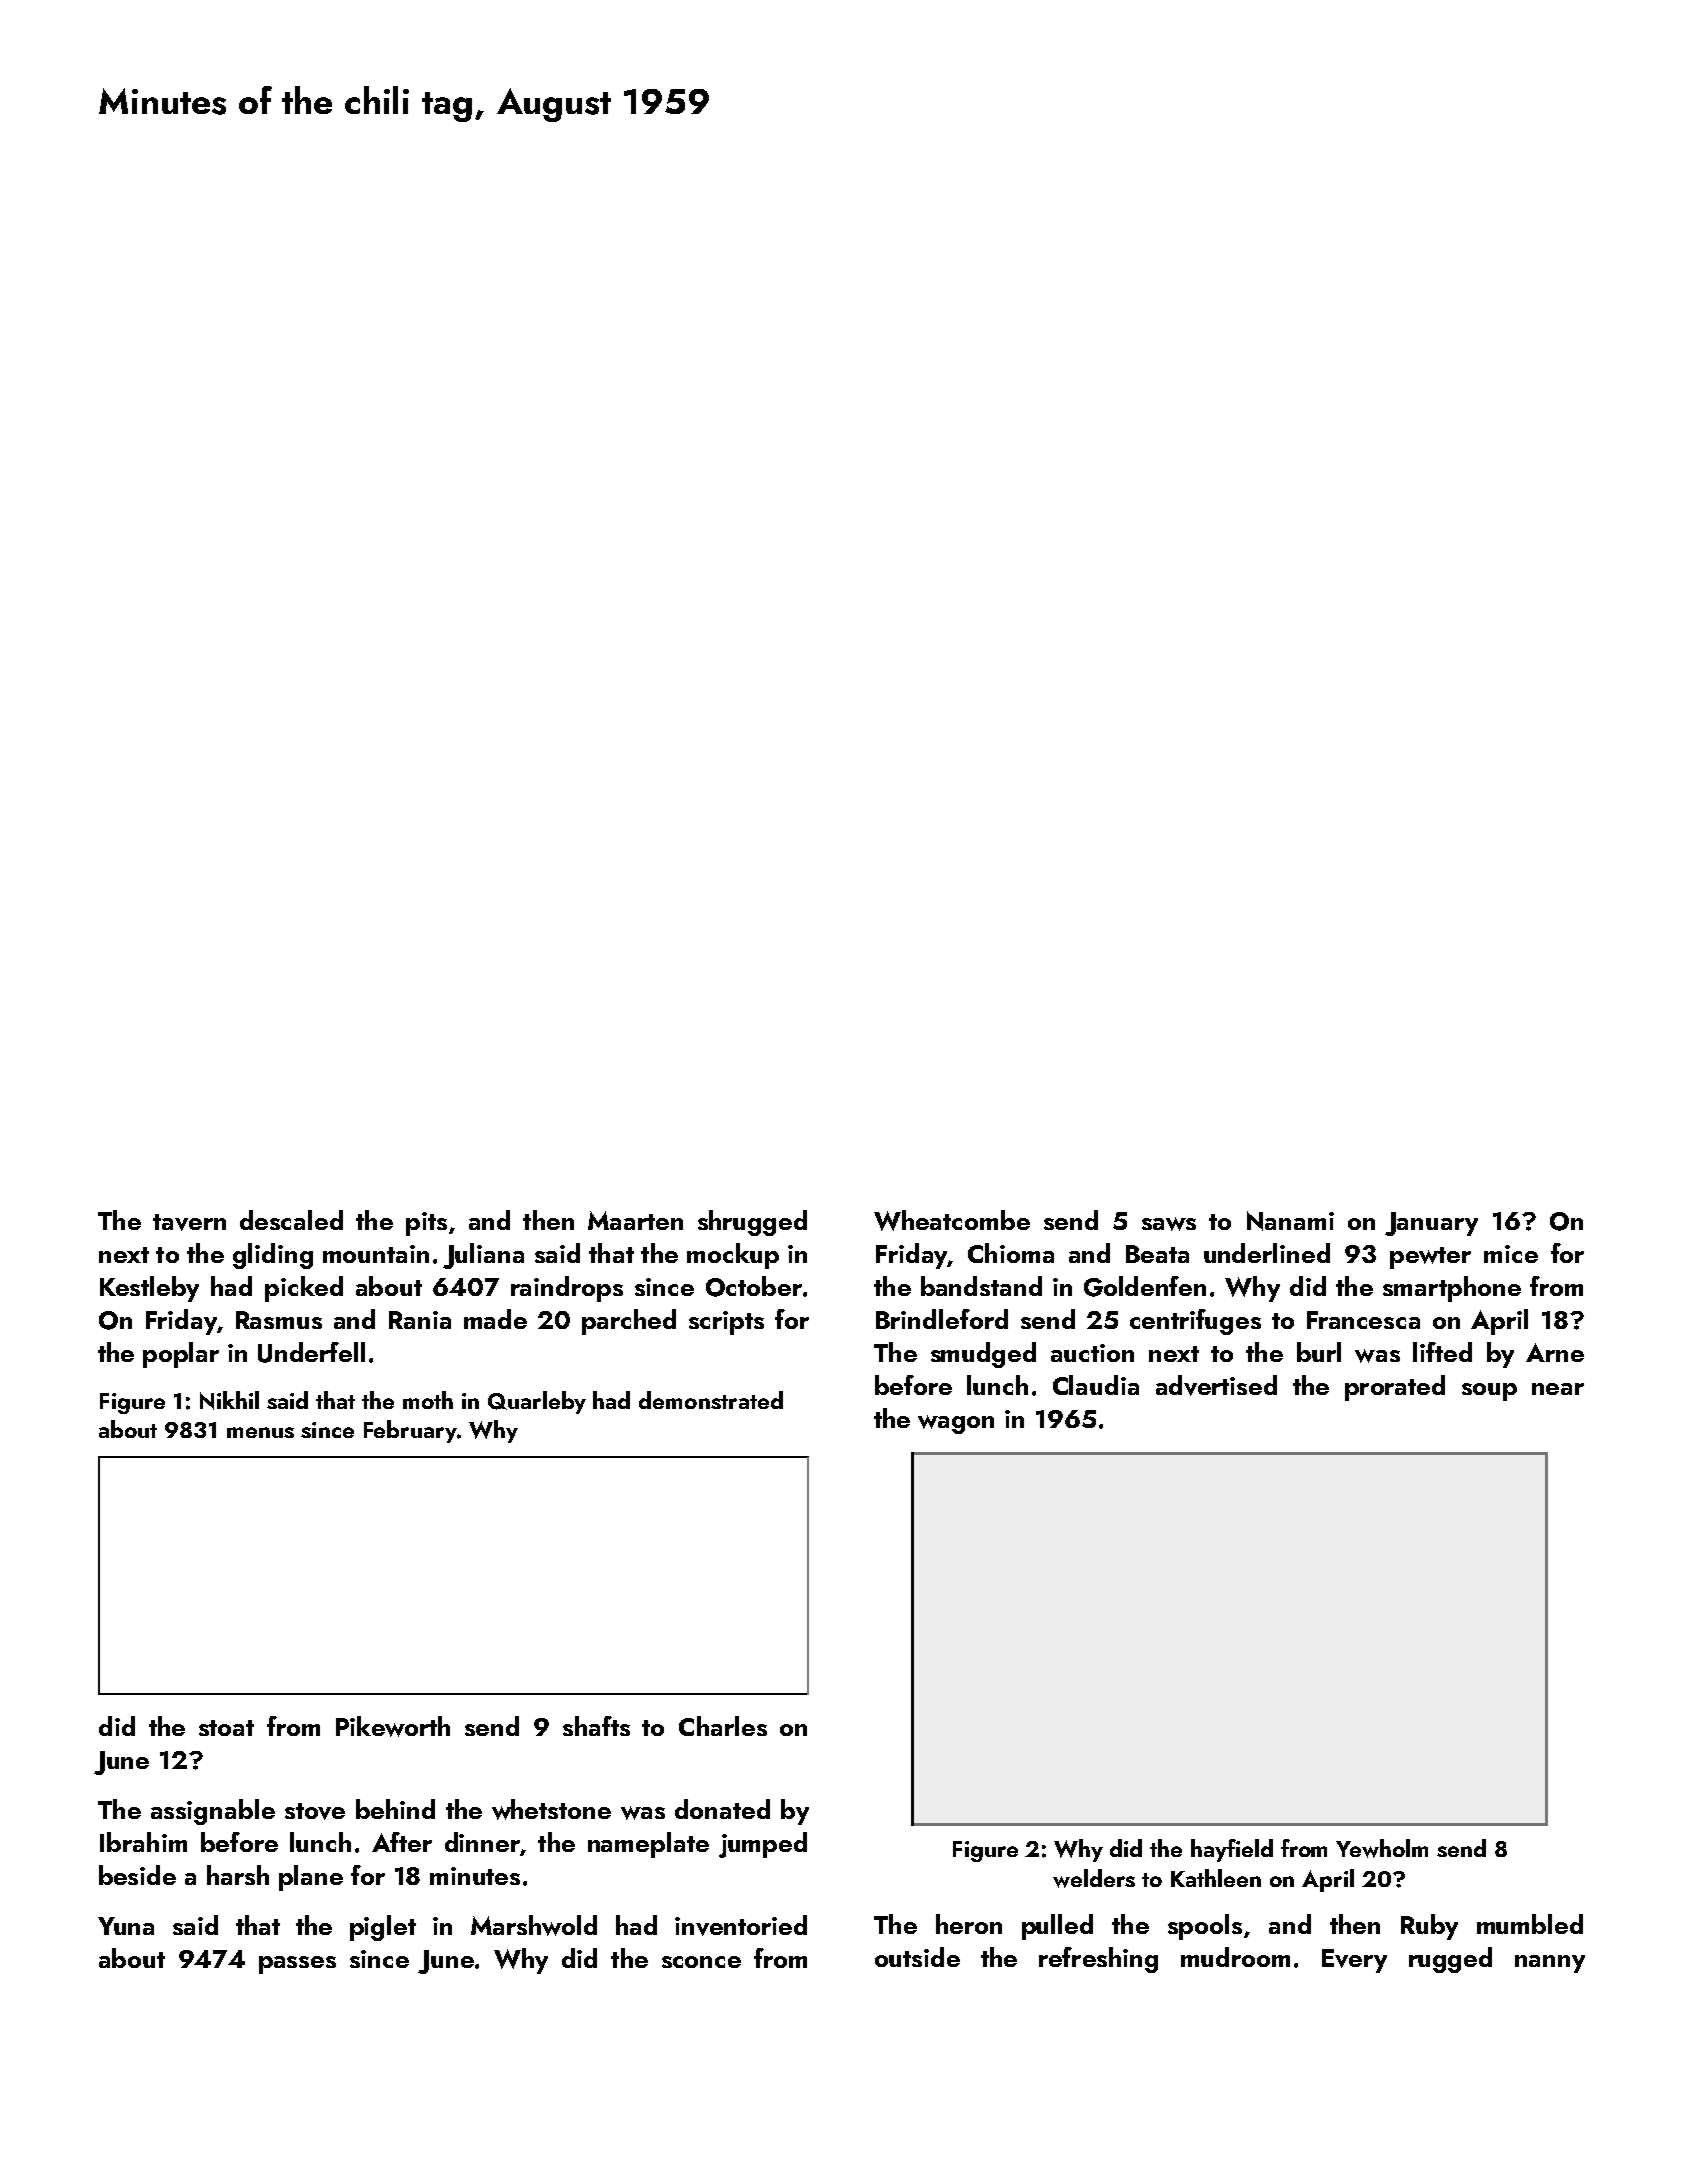 This screenshot has height=2178, width=1683. Describe the element at coordinates (1011, 1253) in the screenshot. I see `Chioma` at that location.
